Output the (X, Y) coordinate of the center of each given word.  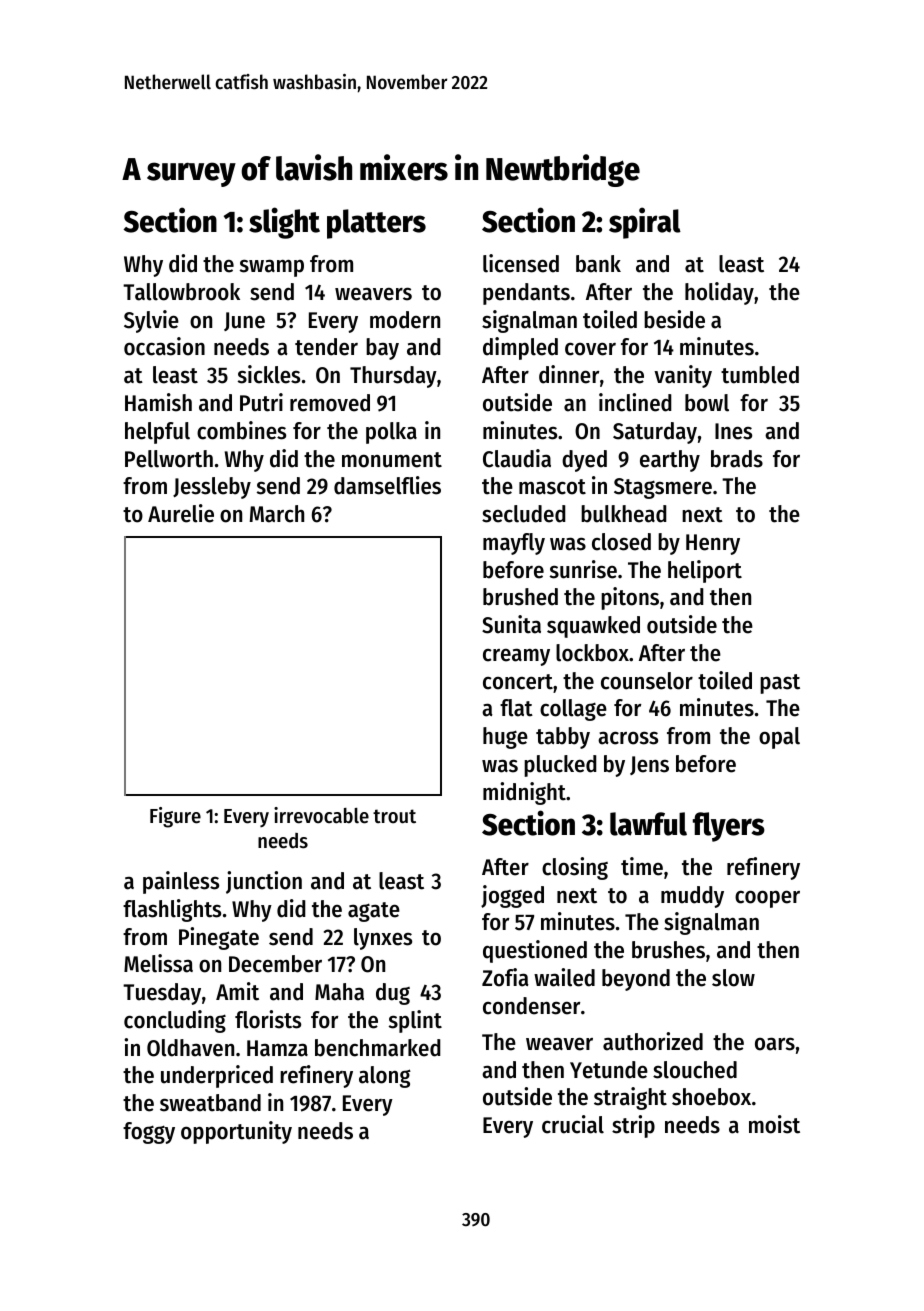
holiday (719, 293)
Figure (175, 817)
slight (284, 223)
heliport (705, 571)
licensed (521, 263)
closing (575, 868)
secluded (524, 514)
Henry (713, 544)
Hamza (277, 1048)
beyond (636, 980)
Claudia (517, 458)
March (277, 514)
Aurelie (181, 513)
